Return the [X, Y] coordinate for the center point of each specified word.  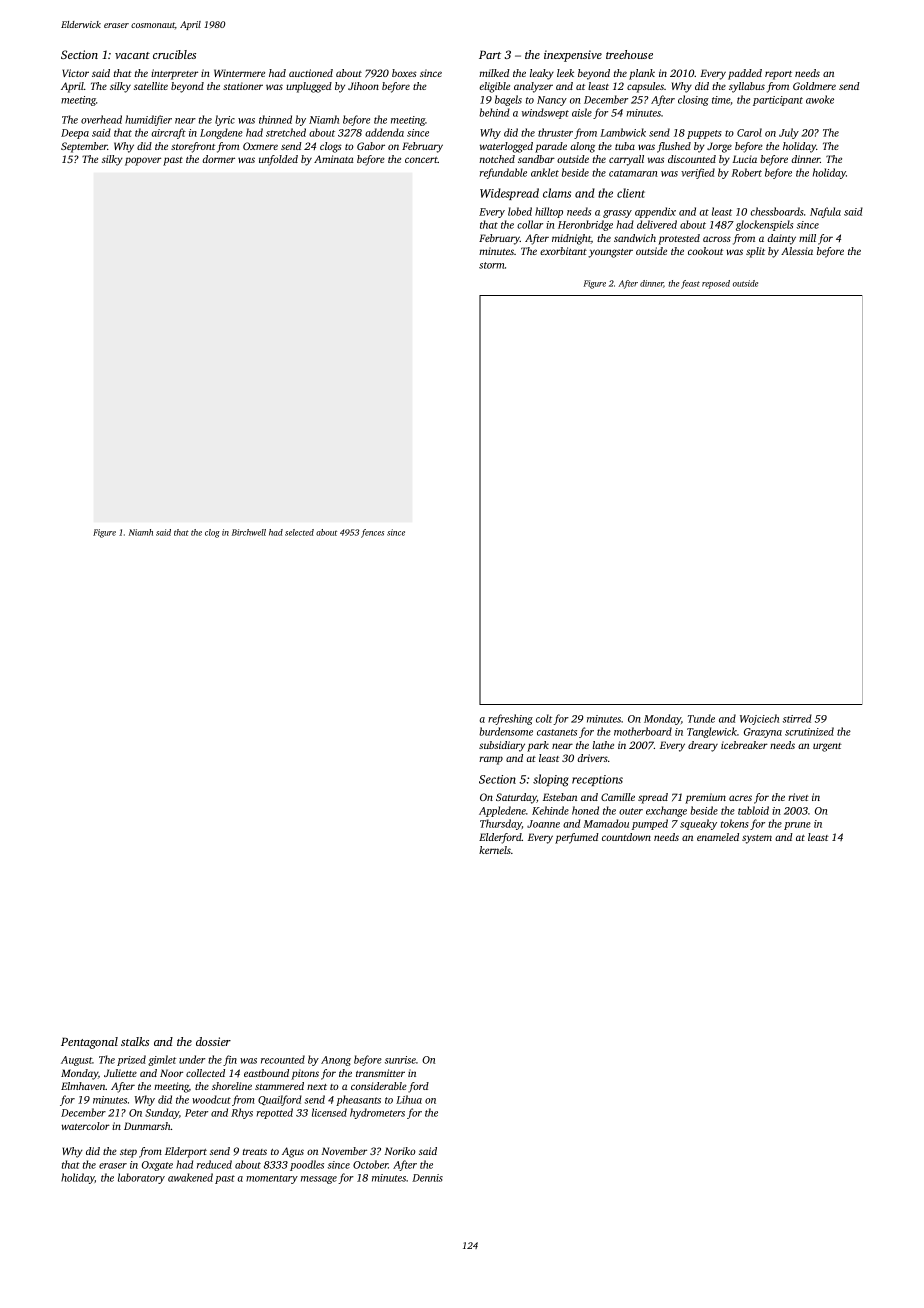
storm [492, 265]
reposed [716, 284]
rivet [798, 797]
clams [557, 193]
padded [745, 74]
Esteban [560, 797]
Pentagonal [89, 1043]
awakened [190, 1177]
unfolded [278, 160]
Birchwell [249, 532]
